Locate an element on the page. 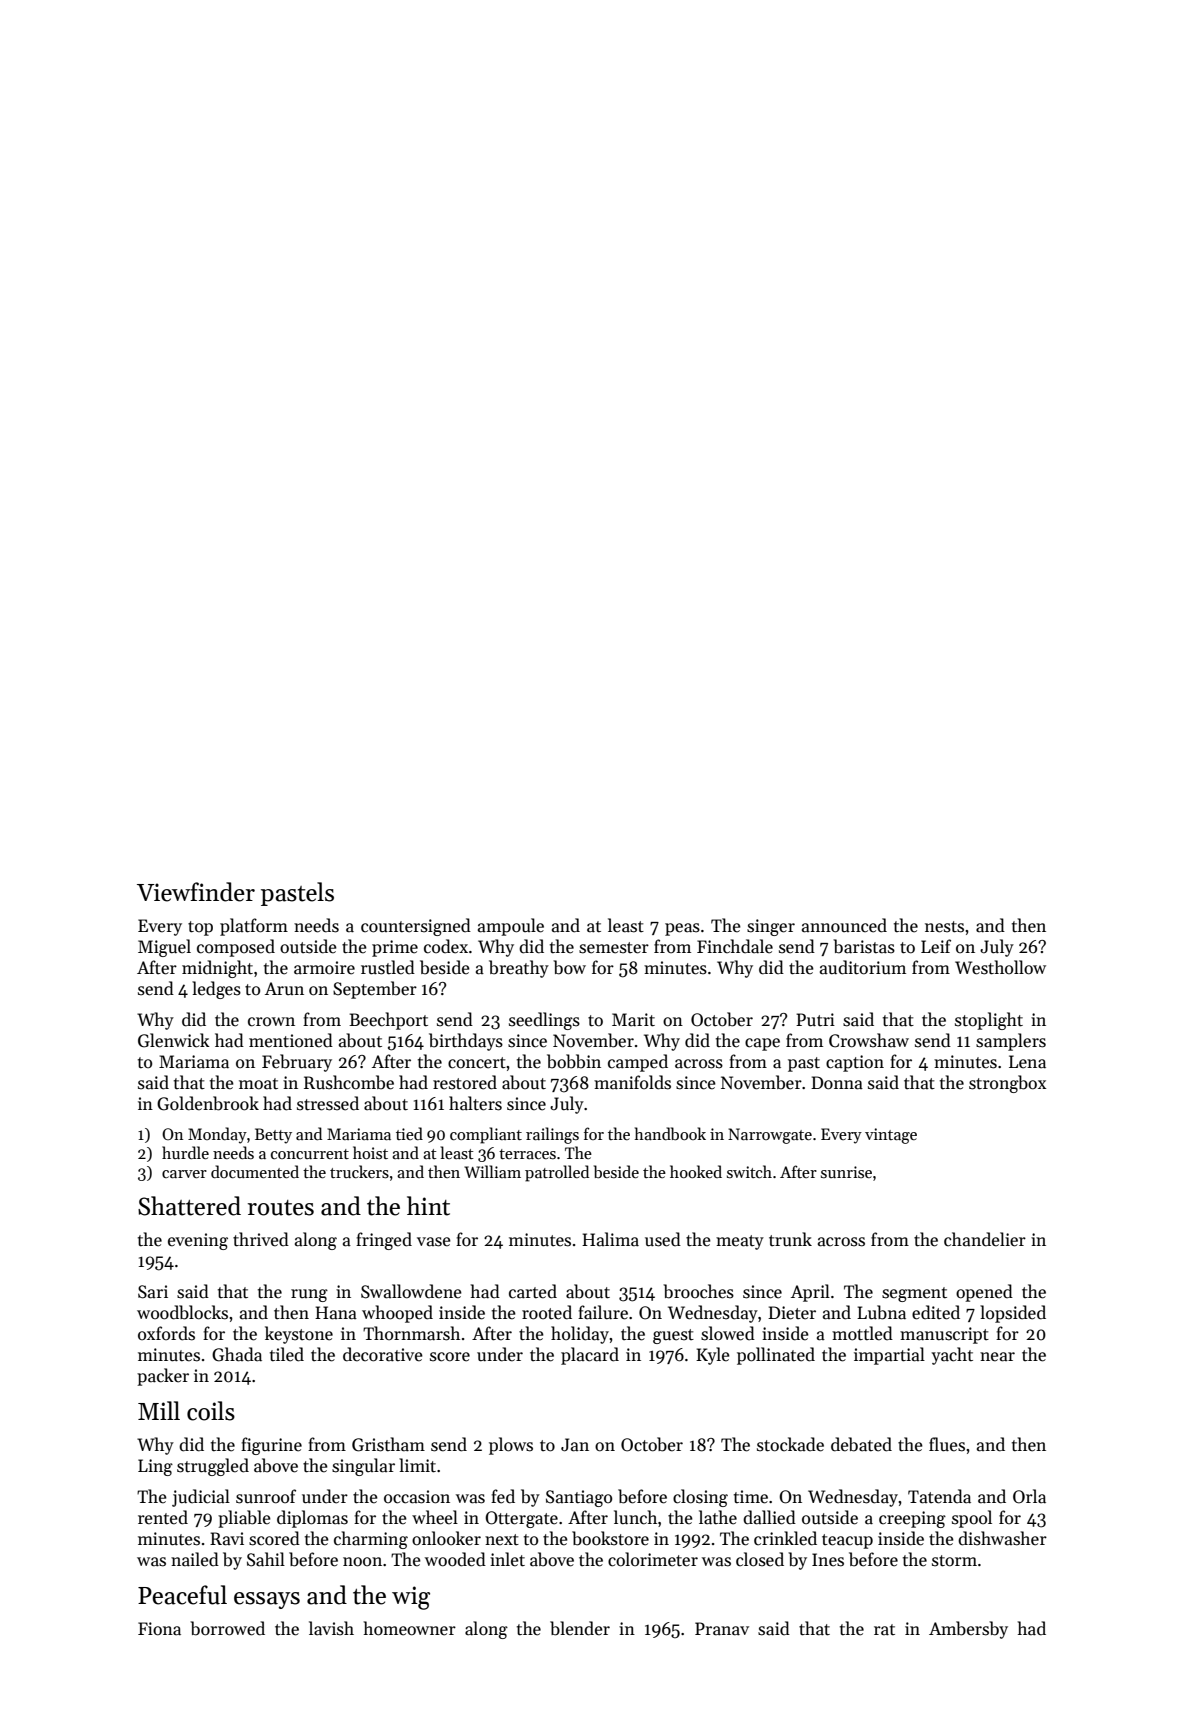 The height and width of the document is (1715, 1184). vase is located at coordinates (434, 1242).
